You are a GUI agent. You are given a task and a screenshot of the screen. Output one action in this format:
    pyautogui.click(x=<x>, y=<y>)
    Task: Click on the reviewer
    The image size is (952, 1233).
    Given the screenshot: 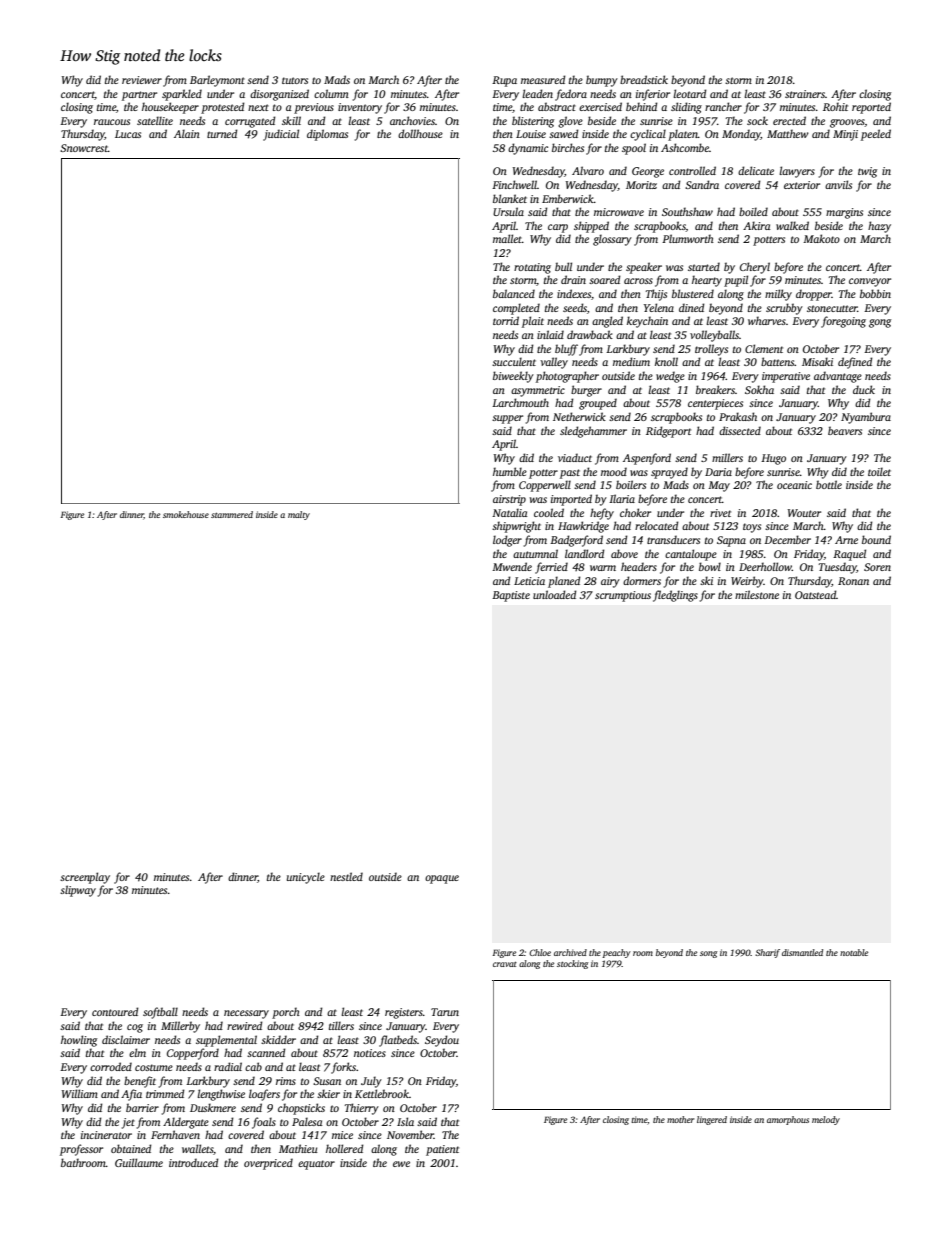 What is the action you would take?
    pyautogui.click(x=142, y=80)
